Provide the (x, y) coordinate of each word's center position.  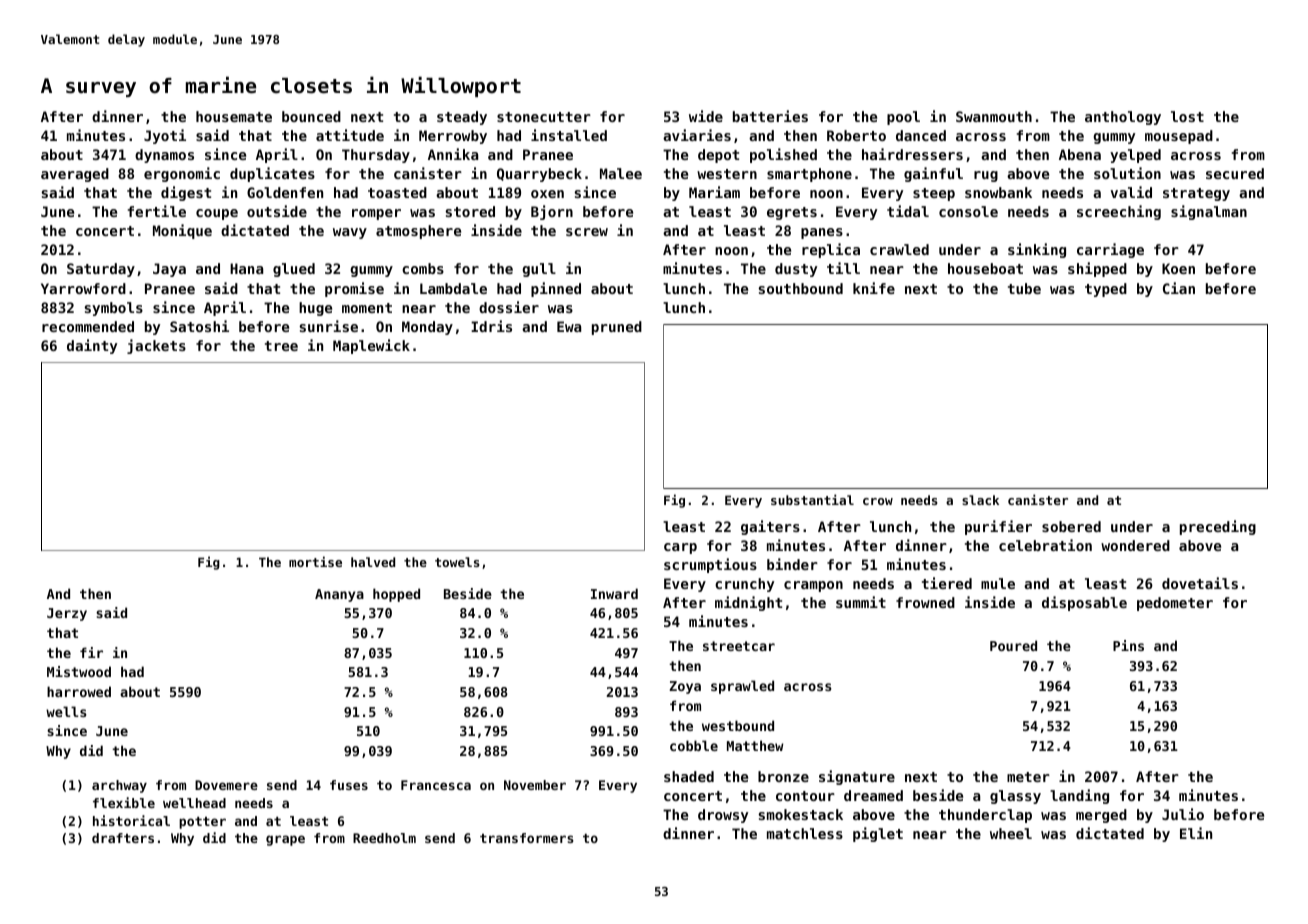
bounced (311, 116)
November (535, 785)
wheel (1011, 833)
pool (903, 118)
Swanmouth (994, 116)
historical (131, 820)
